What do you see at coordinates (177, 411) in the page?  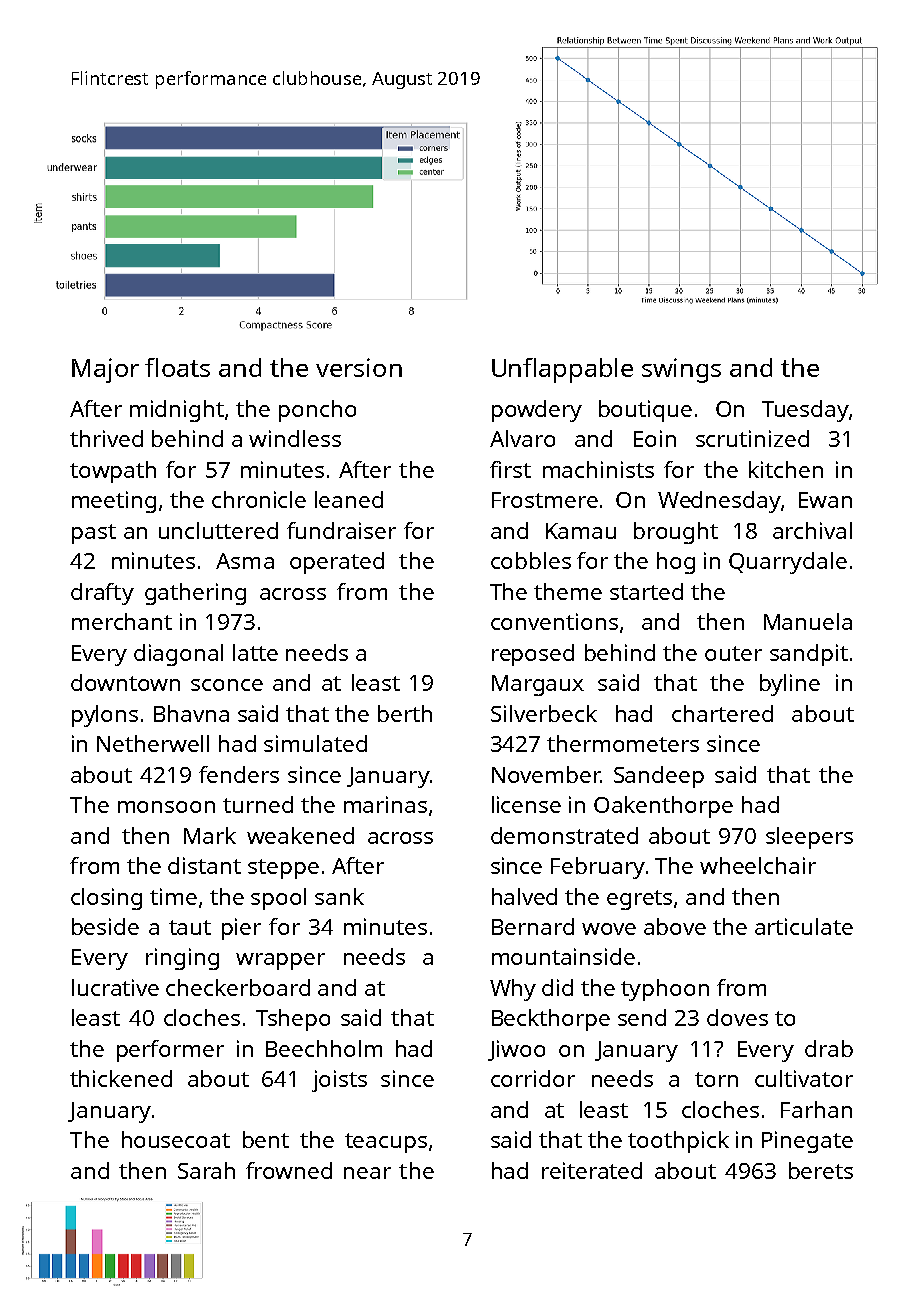 I see `midnight` at bounding box center [177, 411].
